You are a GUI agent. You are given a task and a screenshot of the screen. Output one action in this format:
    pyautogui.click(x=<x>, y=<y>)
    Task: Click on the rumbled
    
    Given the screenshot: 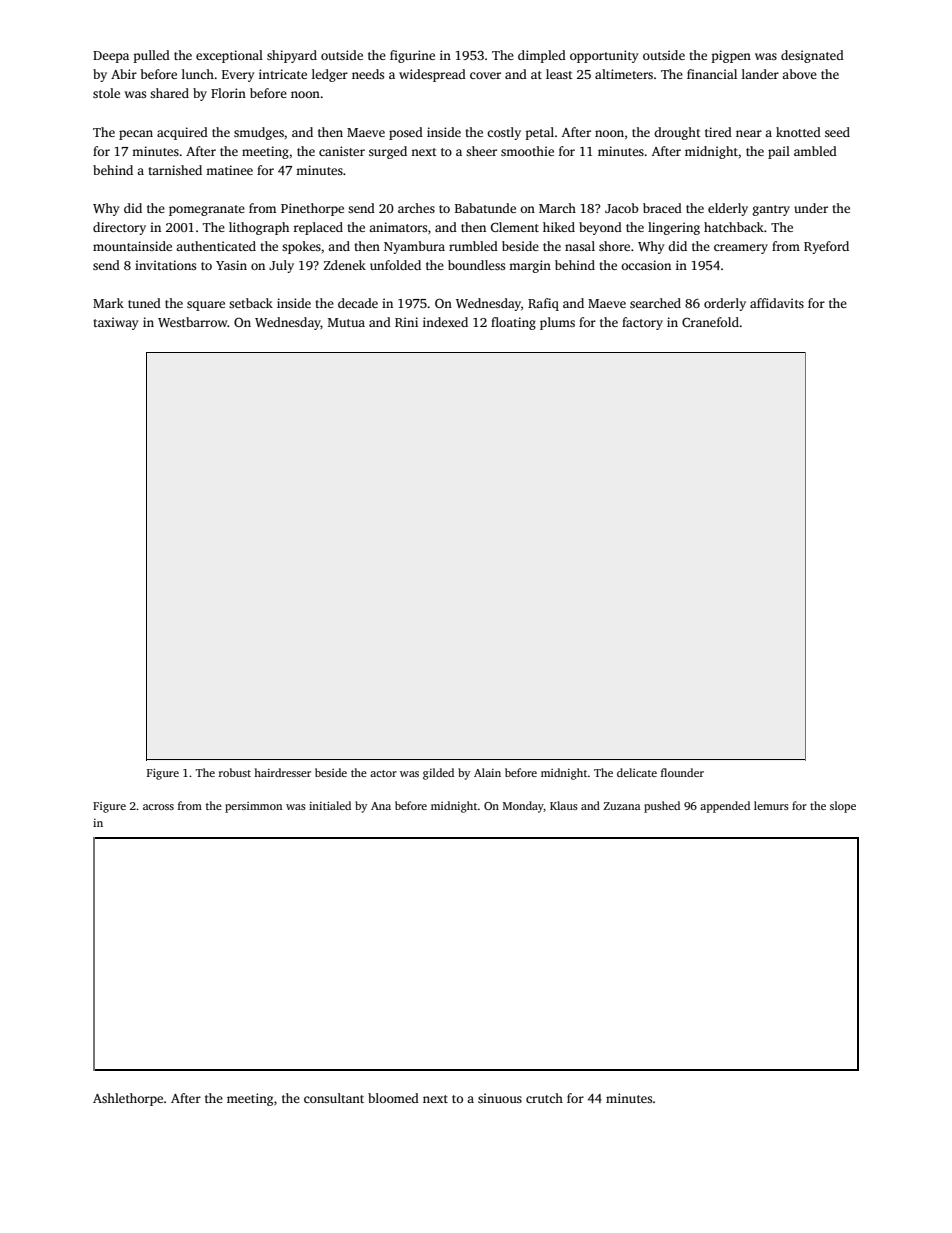 What is the action you would take?
    pyautogui.click(x=473, y=246)
